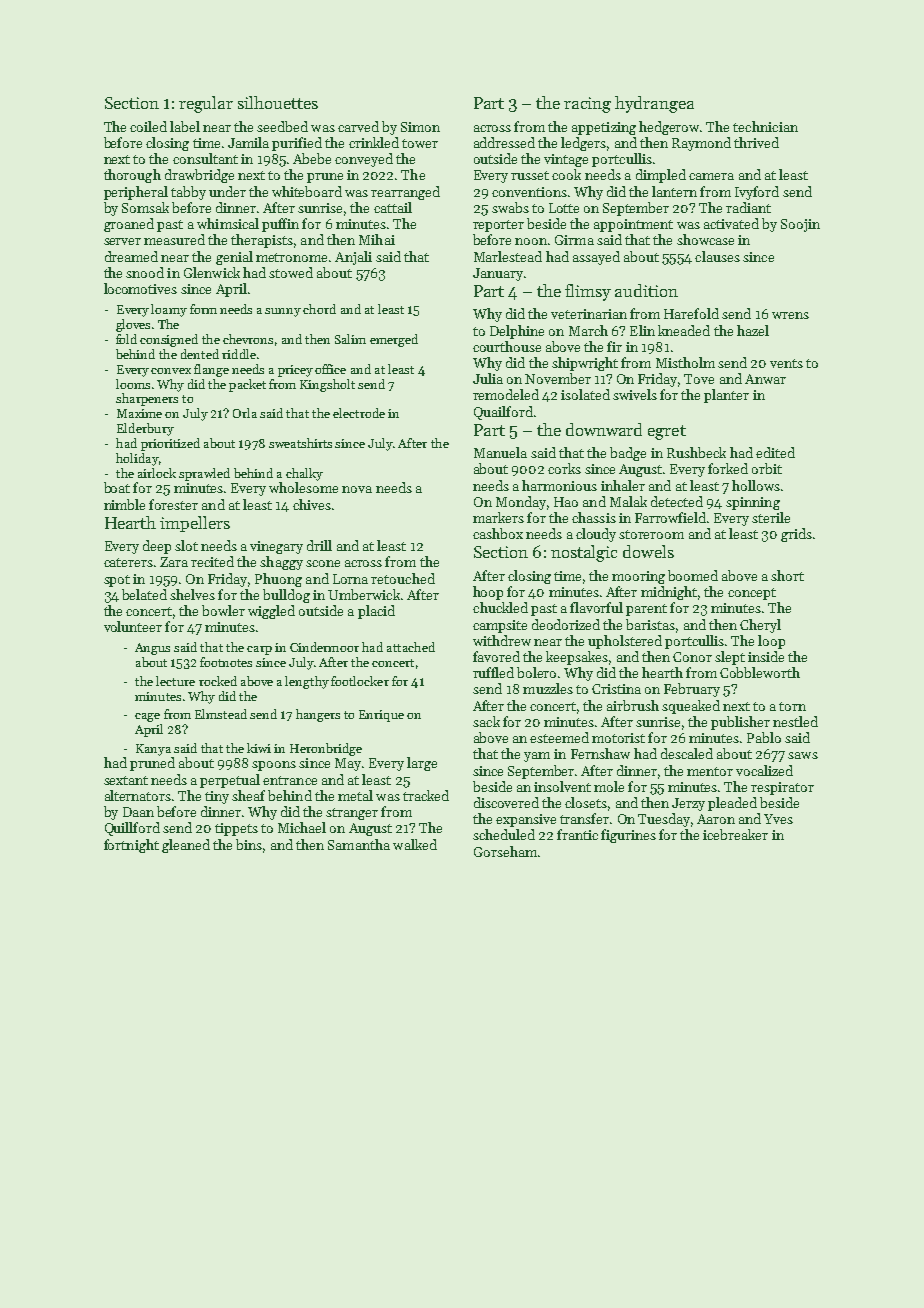 The width and height of the screenshot is (924, 1308). What do you see at coordinates (717, 256) in the screenshot?
I see `clauses` at bounding box center [717, 256].
